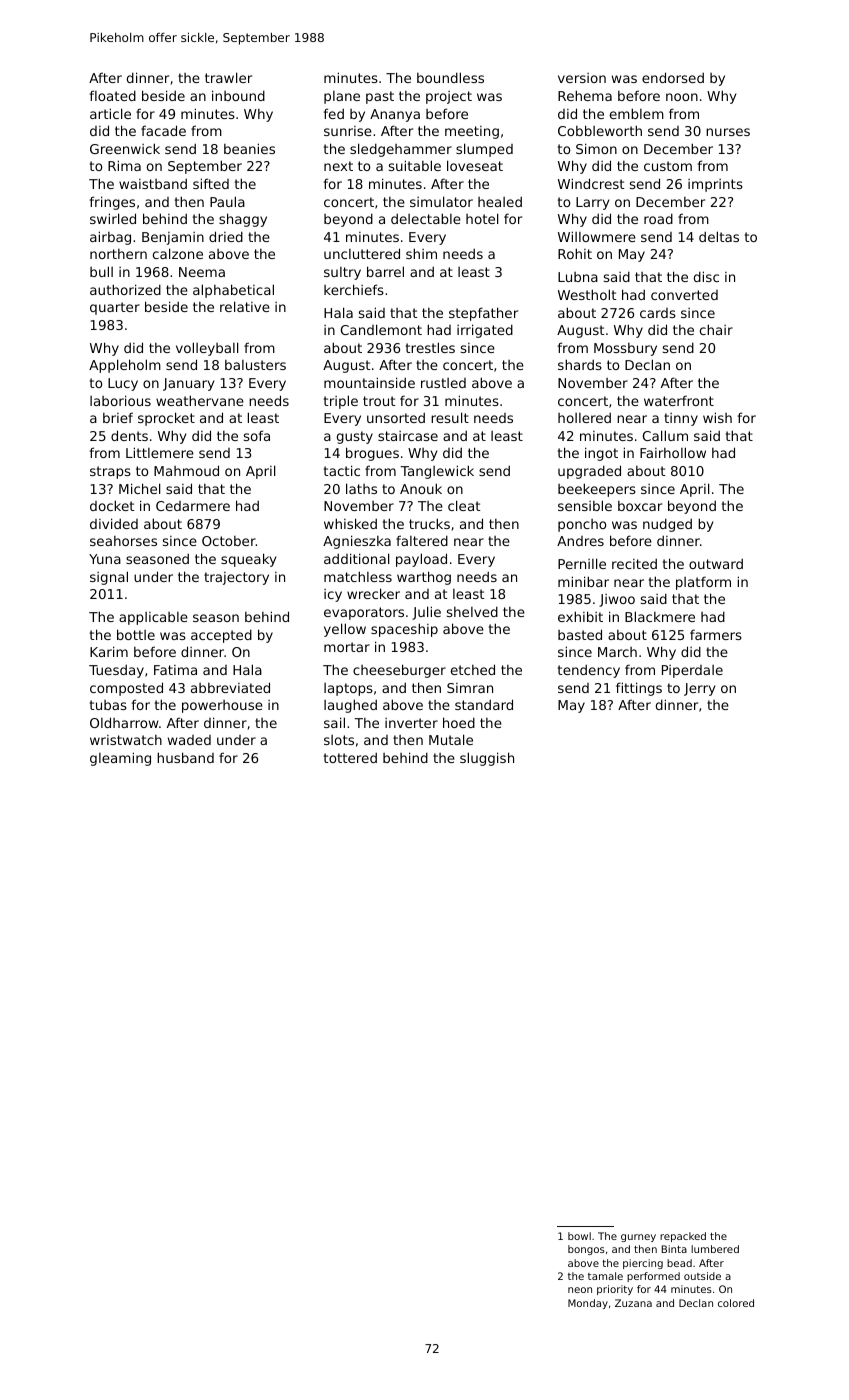  Describe the element at coordinates (673, 77) in the document. I see `endorsed` at that location.
